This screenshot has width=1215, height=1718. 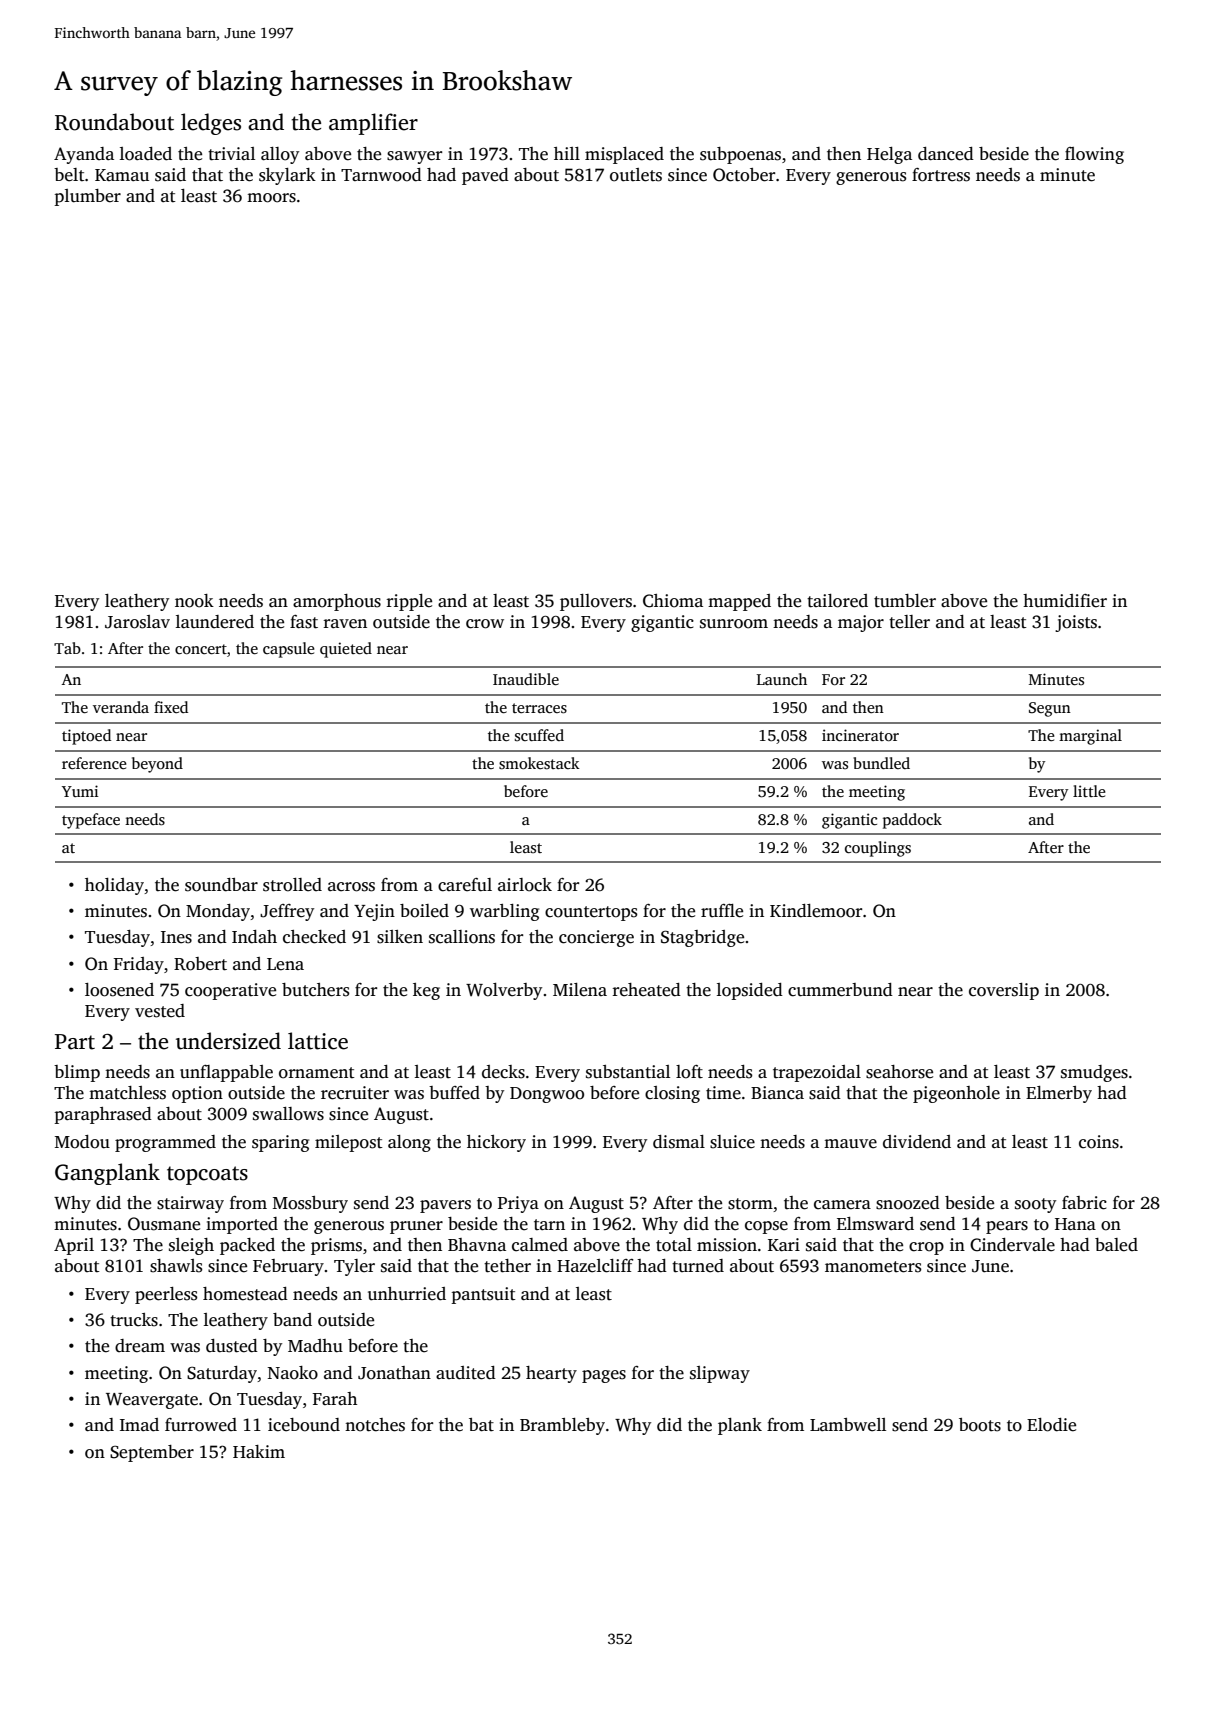 I want to click on humidifier, so click(x=1065, y=601).
